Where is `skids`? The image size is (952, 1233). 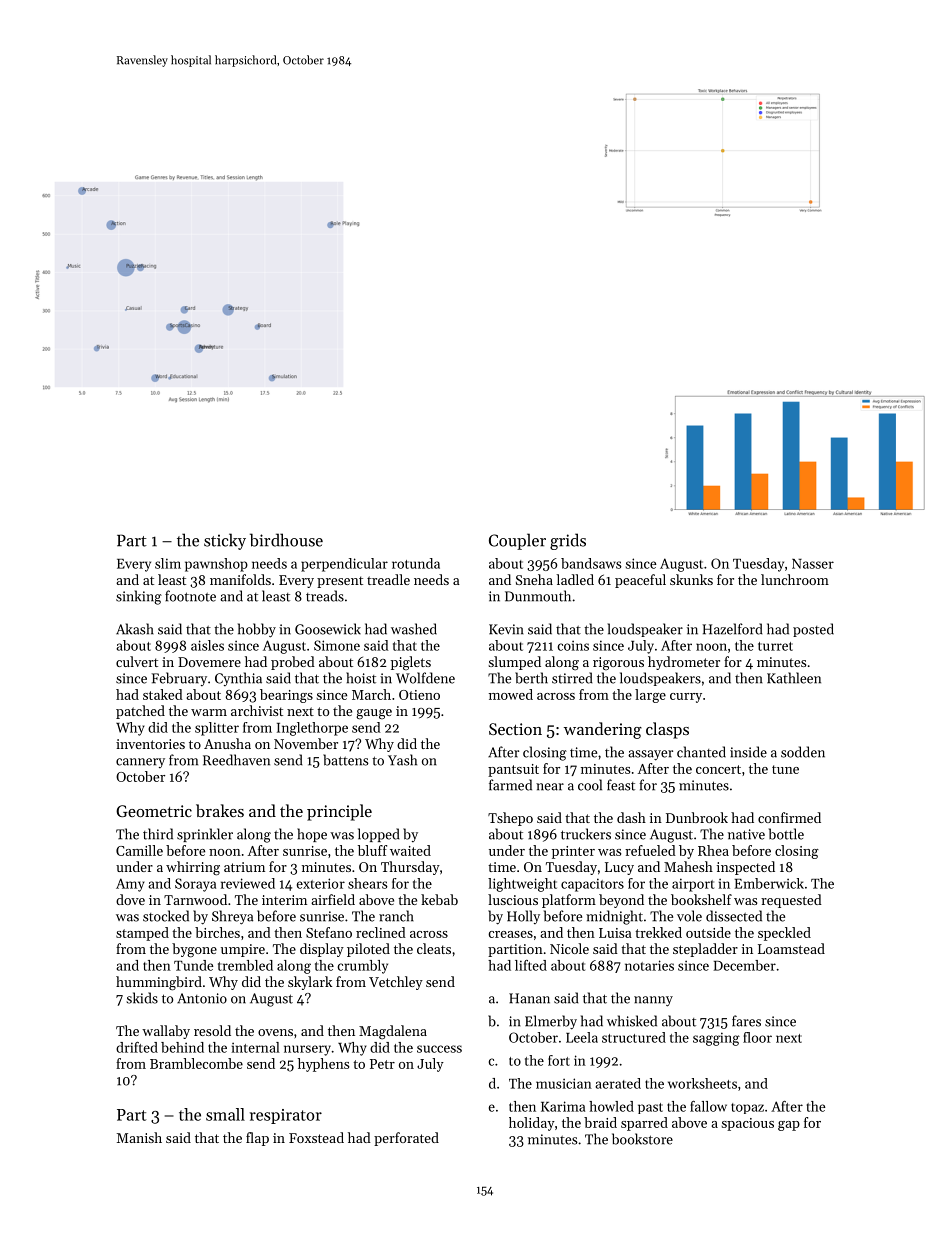
skids is located at coordinates (142, 998).
